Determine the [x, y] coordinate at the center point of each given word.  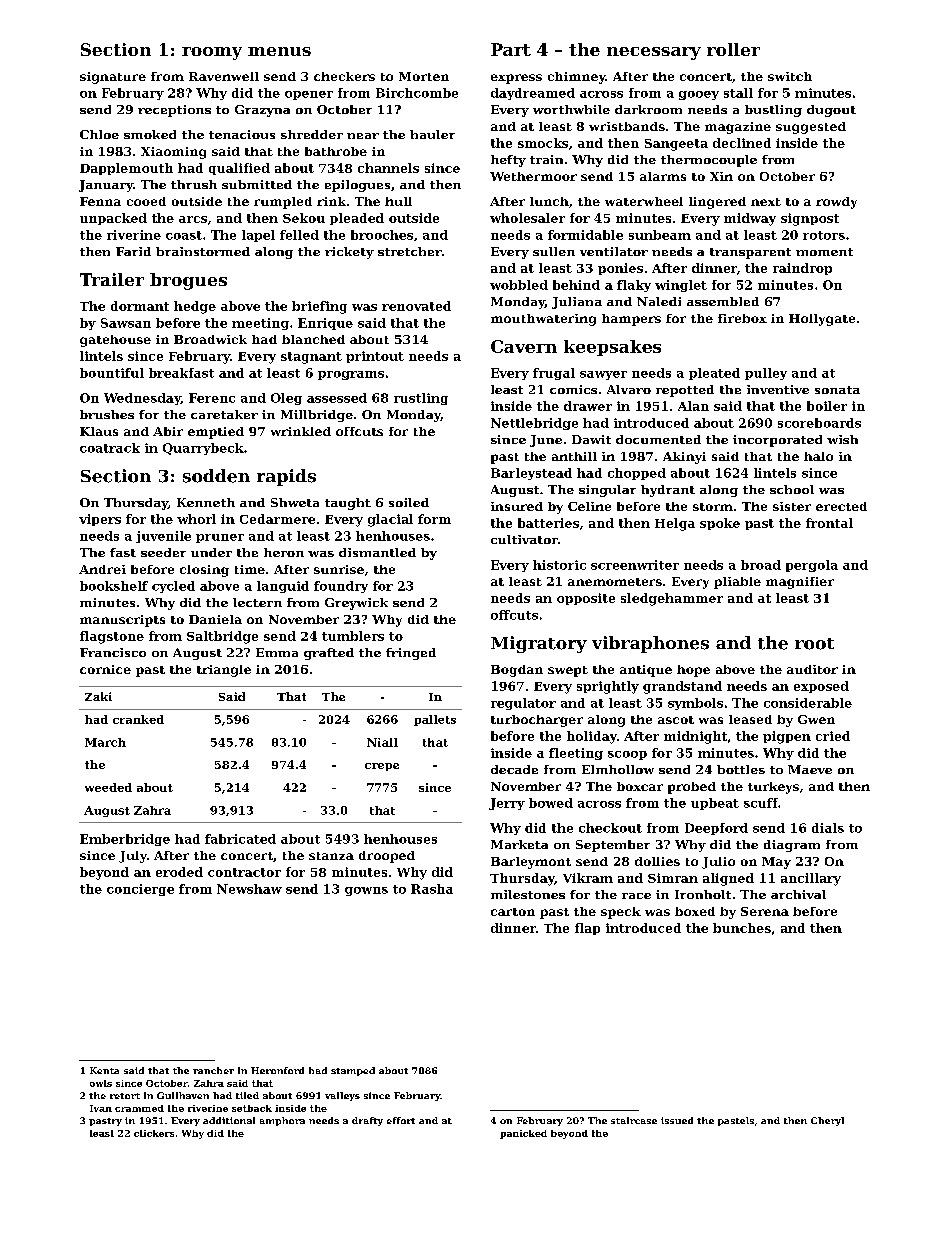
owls [101, 1083]
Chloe [99, 134]
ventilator [614, 251]
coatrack [110, 448]
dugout [831, 111]
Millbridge [317, 416]
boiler [827, 406]
